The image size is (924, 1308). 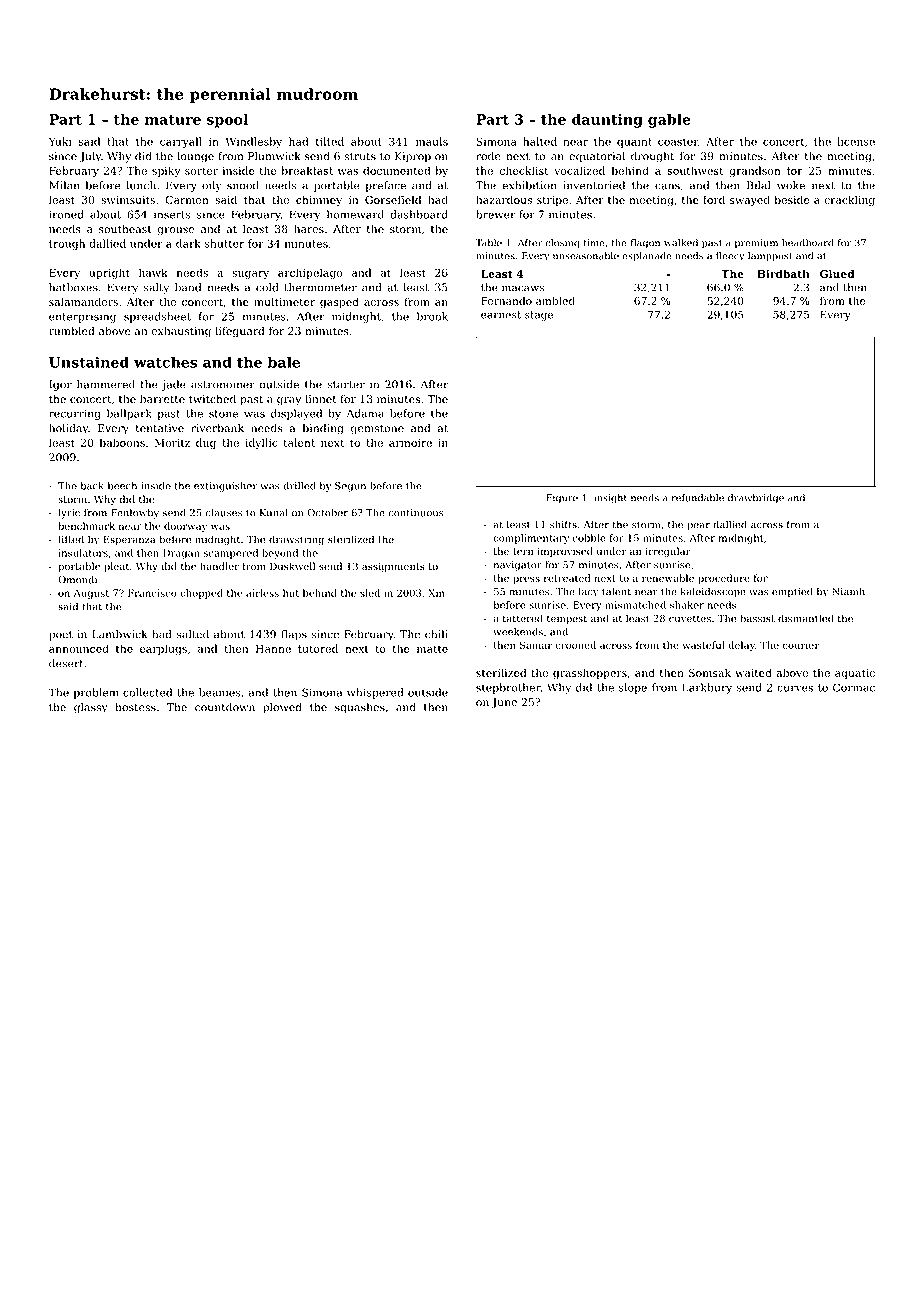 What do you see at coordinates (92, 486) in the screenshot?
I see `back` at bounding box center [92, 486].
